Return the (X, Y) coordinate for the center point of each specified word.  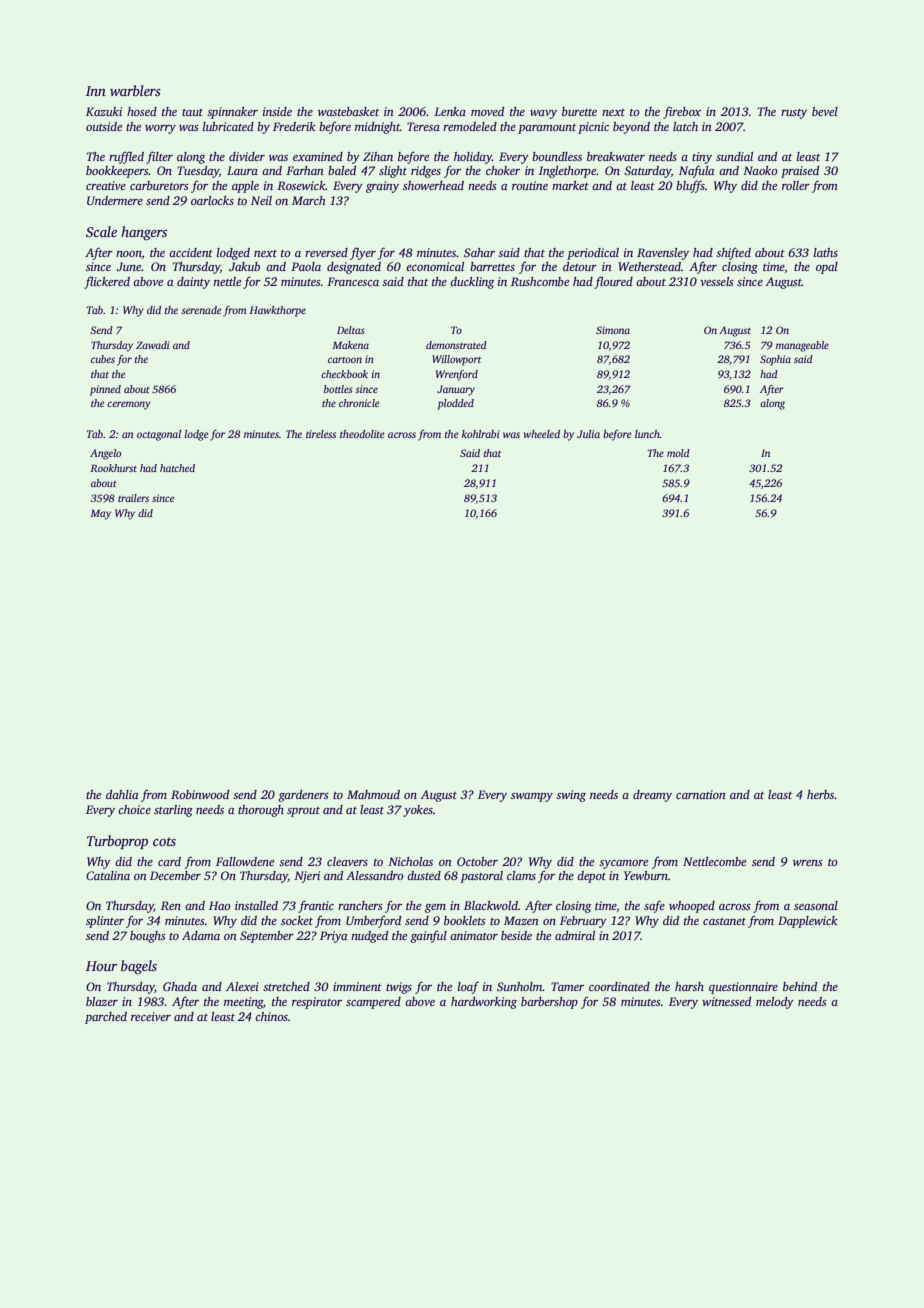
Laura (242, 170)
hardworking (484, 1003)
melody (775, 1003)
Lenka (450, 111)
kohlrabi (481, 434)
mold (678, 453)
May (100, 514)
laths (826, 252)
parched (106, 1018)
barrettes (492, 266)
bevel (825, 111)
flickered (107, 282)
